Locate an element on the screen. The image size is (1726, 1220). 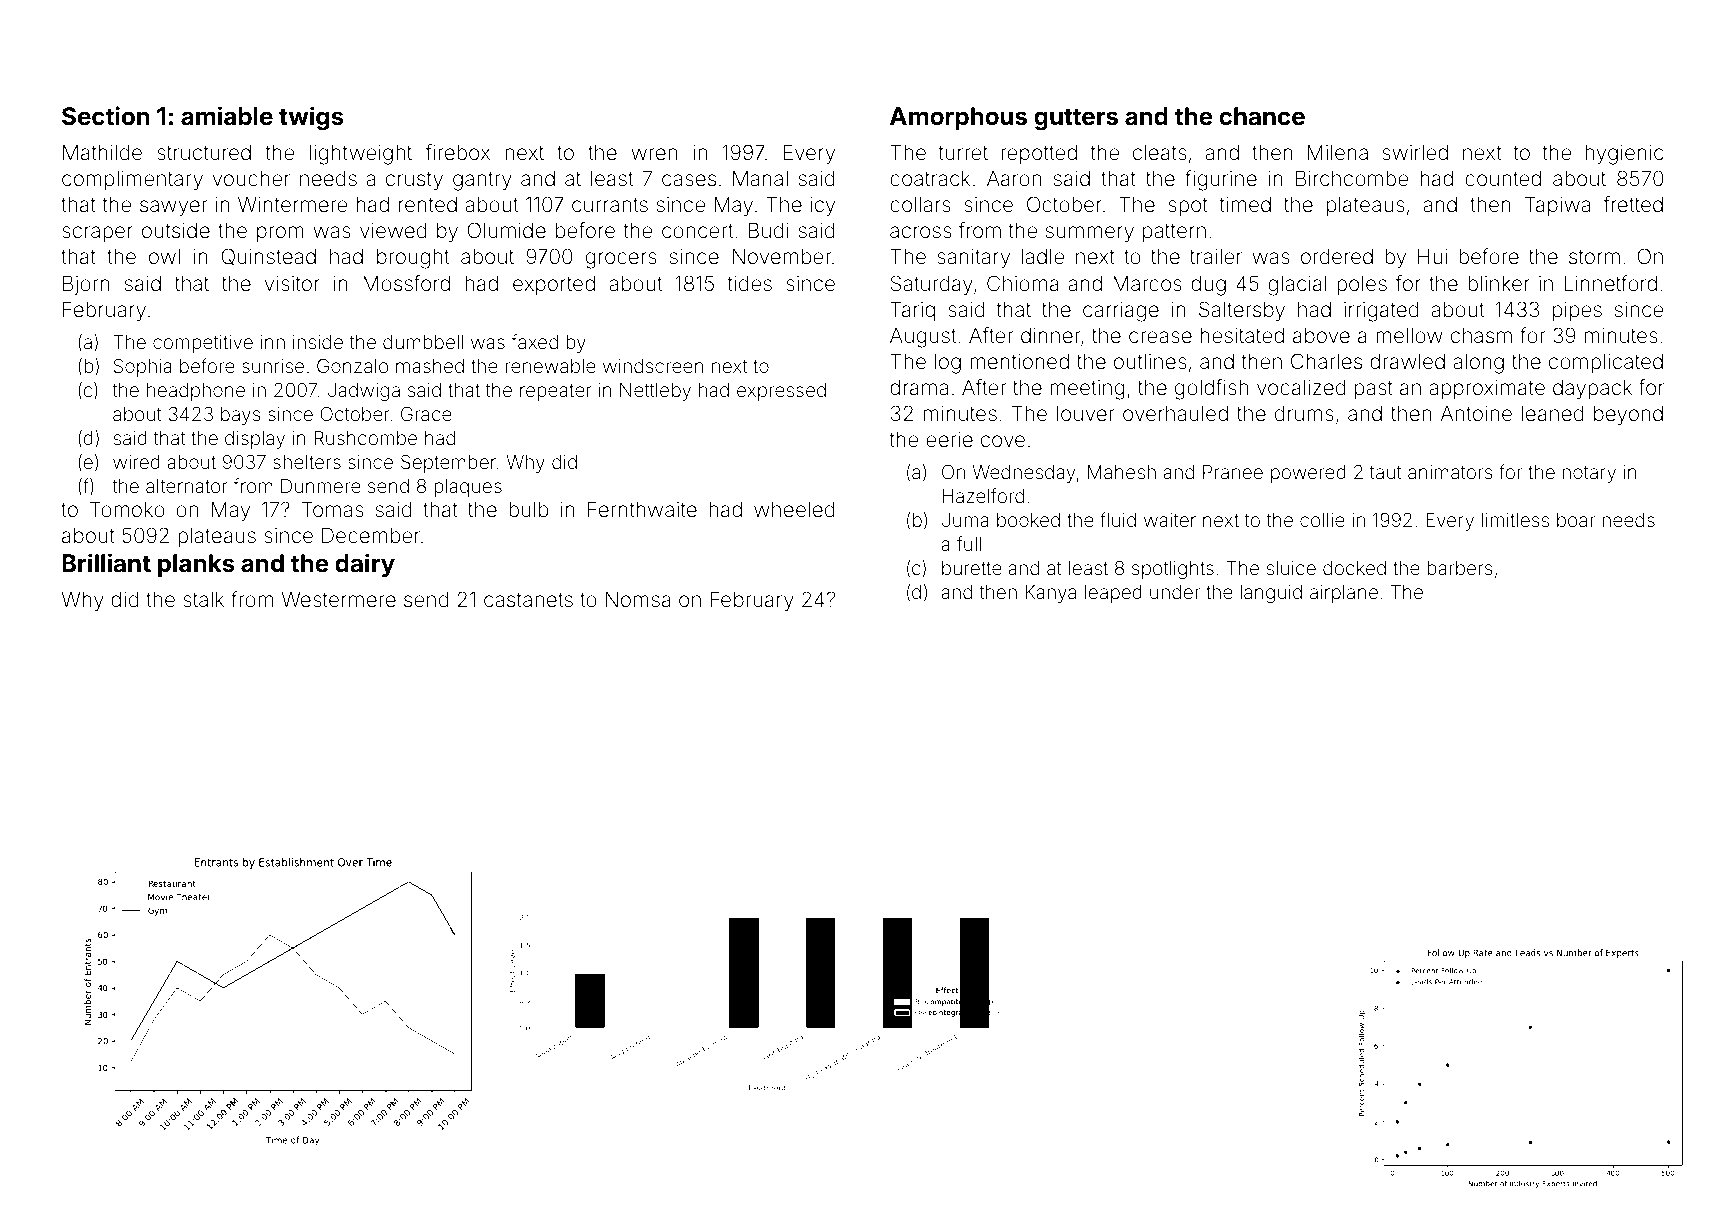
cases is located at coordinates (689, 180).
